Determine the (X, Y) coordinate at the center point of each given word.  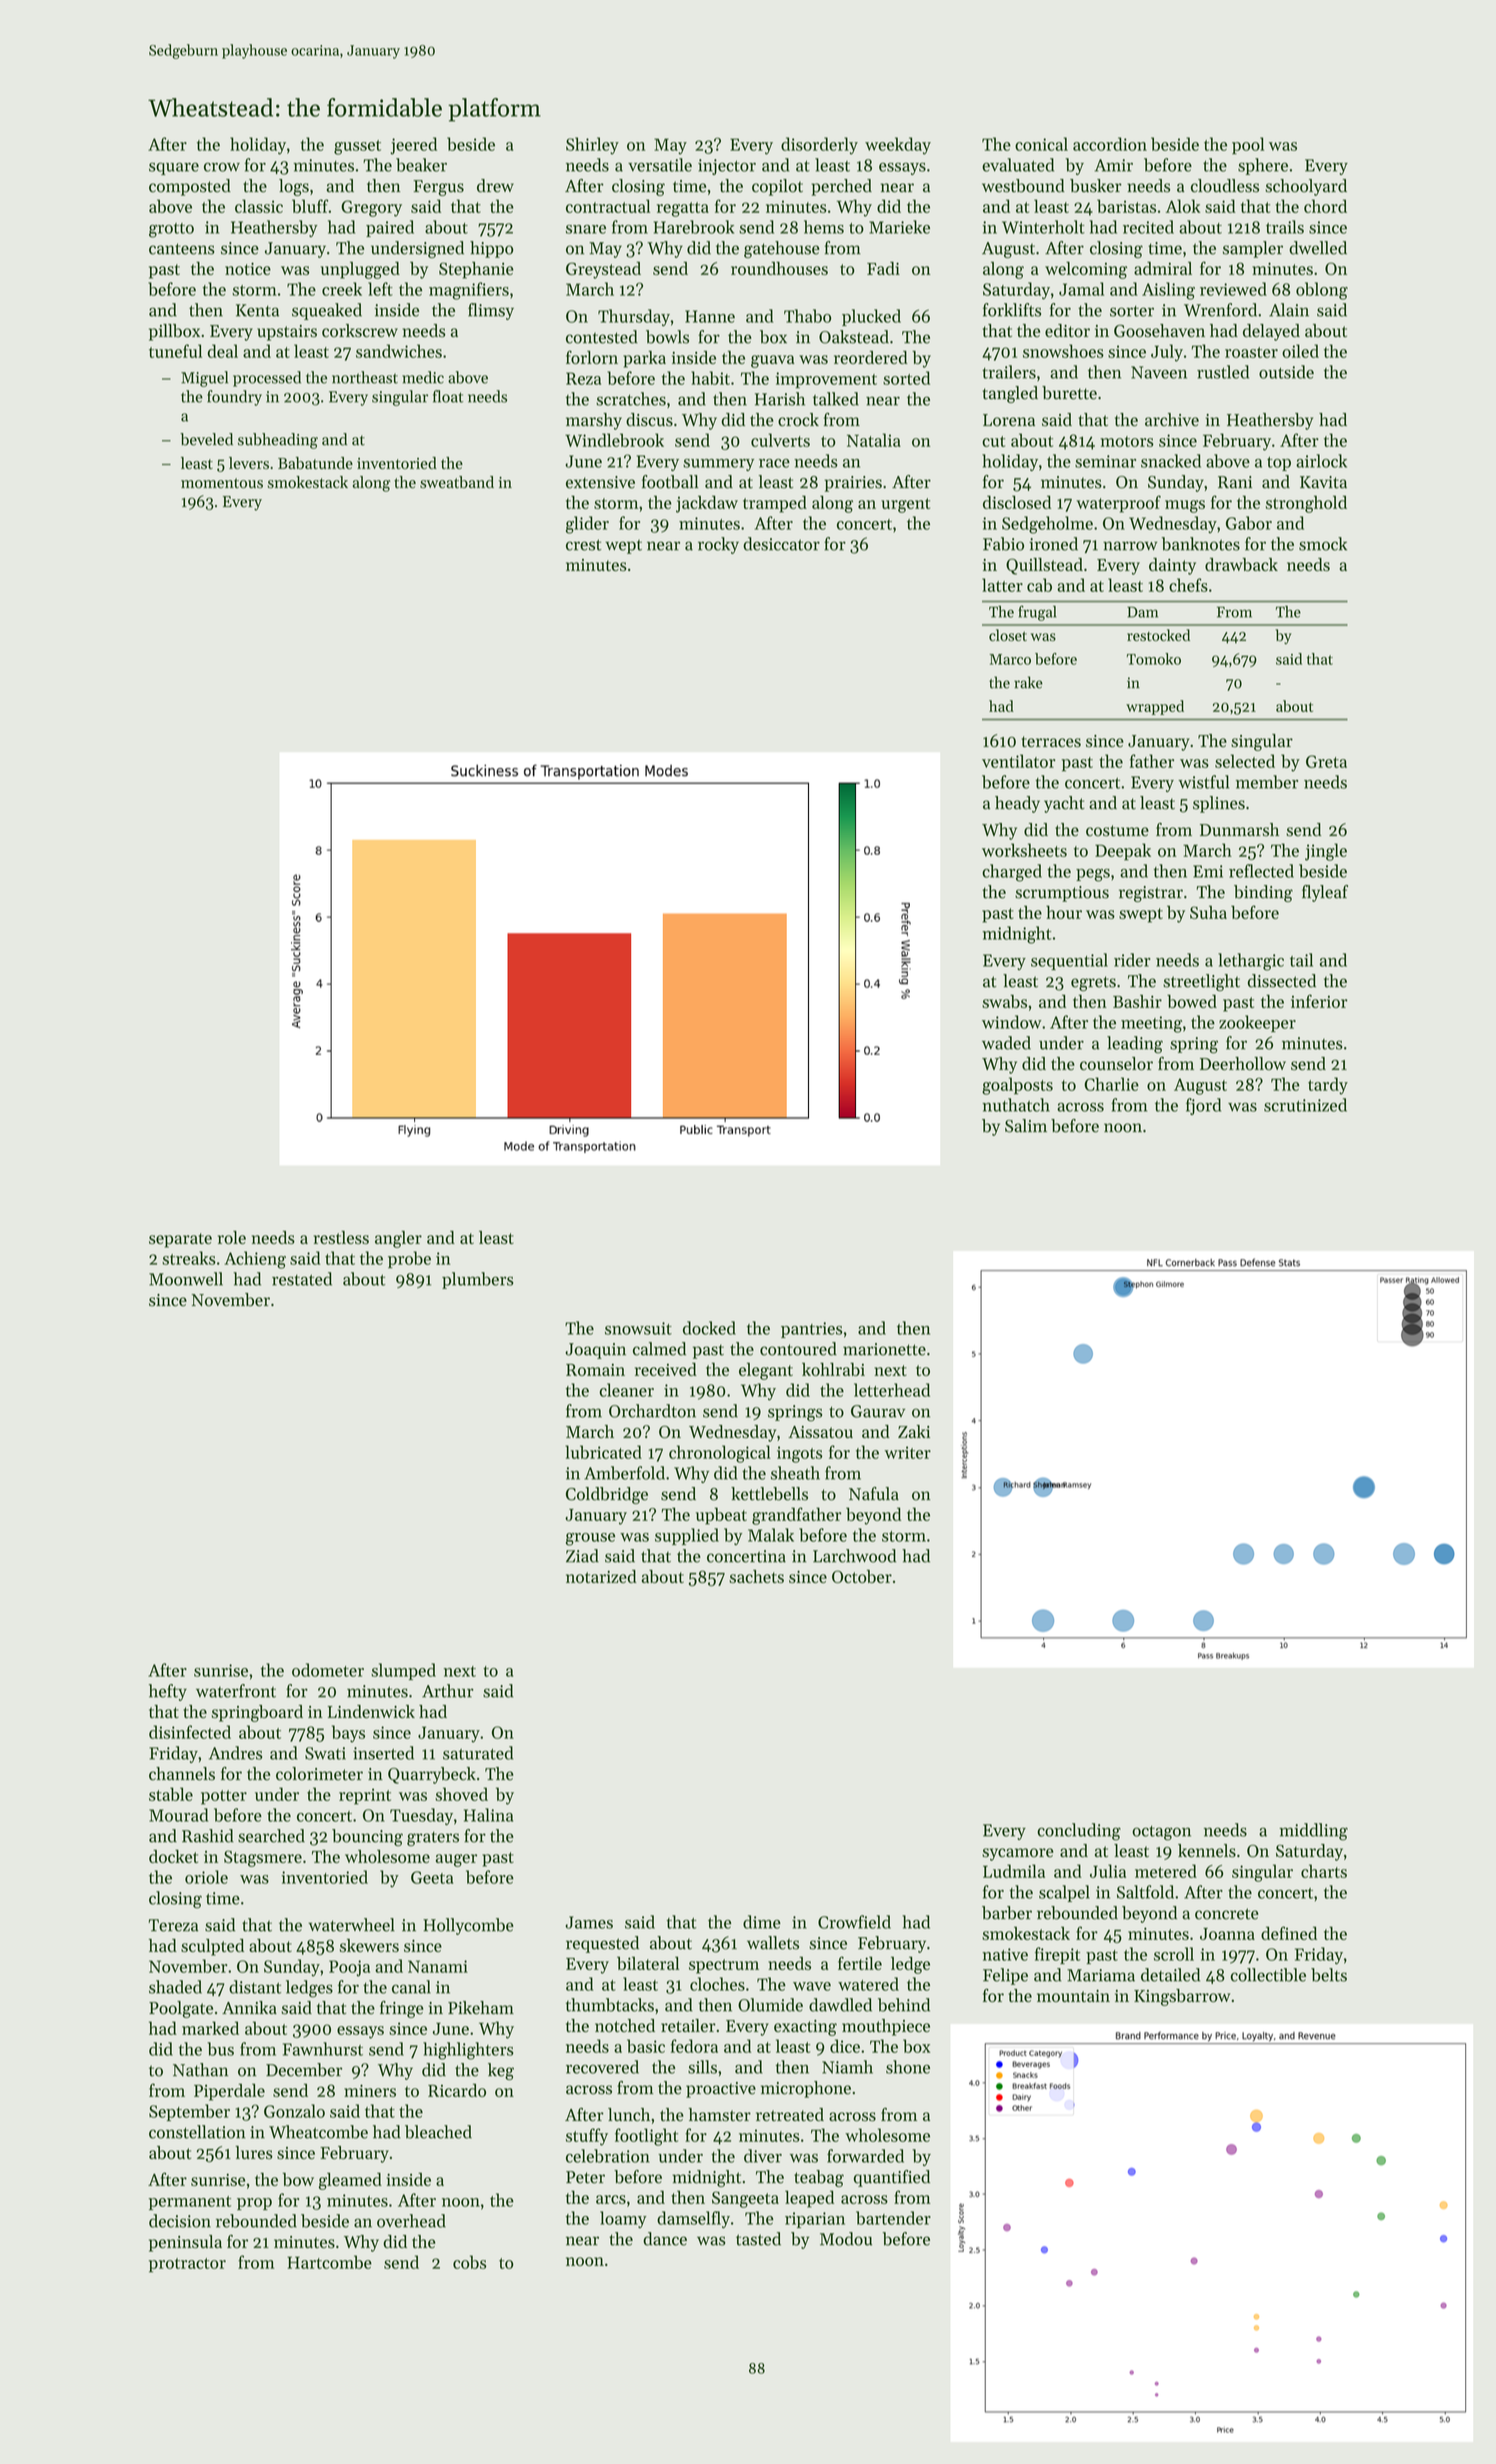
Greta (1326, 761)
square (174, 168)
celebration (608, 2156)
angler (398, 1239)
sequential (1069, 961)
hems (824, 227)
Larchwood (854, 1556)
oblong (1322, 291)
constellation (197, 2132)
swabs (1004, 1001)
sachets (756, 1576)
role (232, 1237)
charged (1012, 873)
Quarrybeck (432, 1775)
